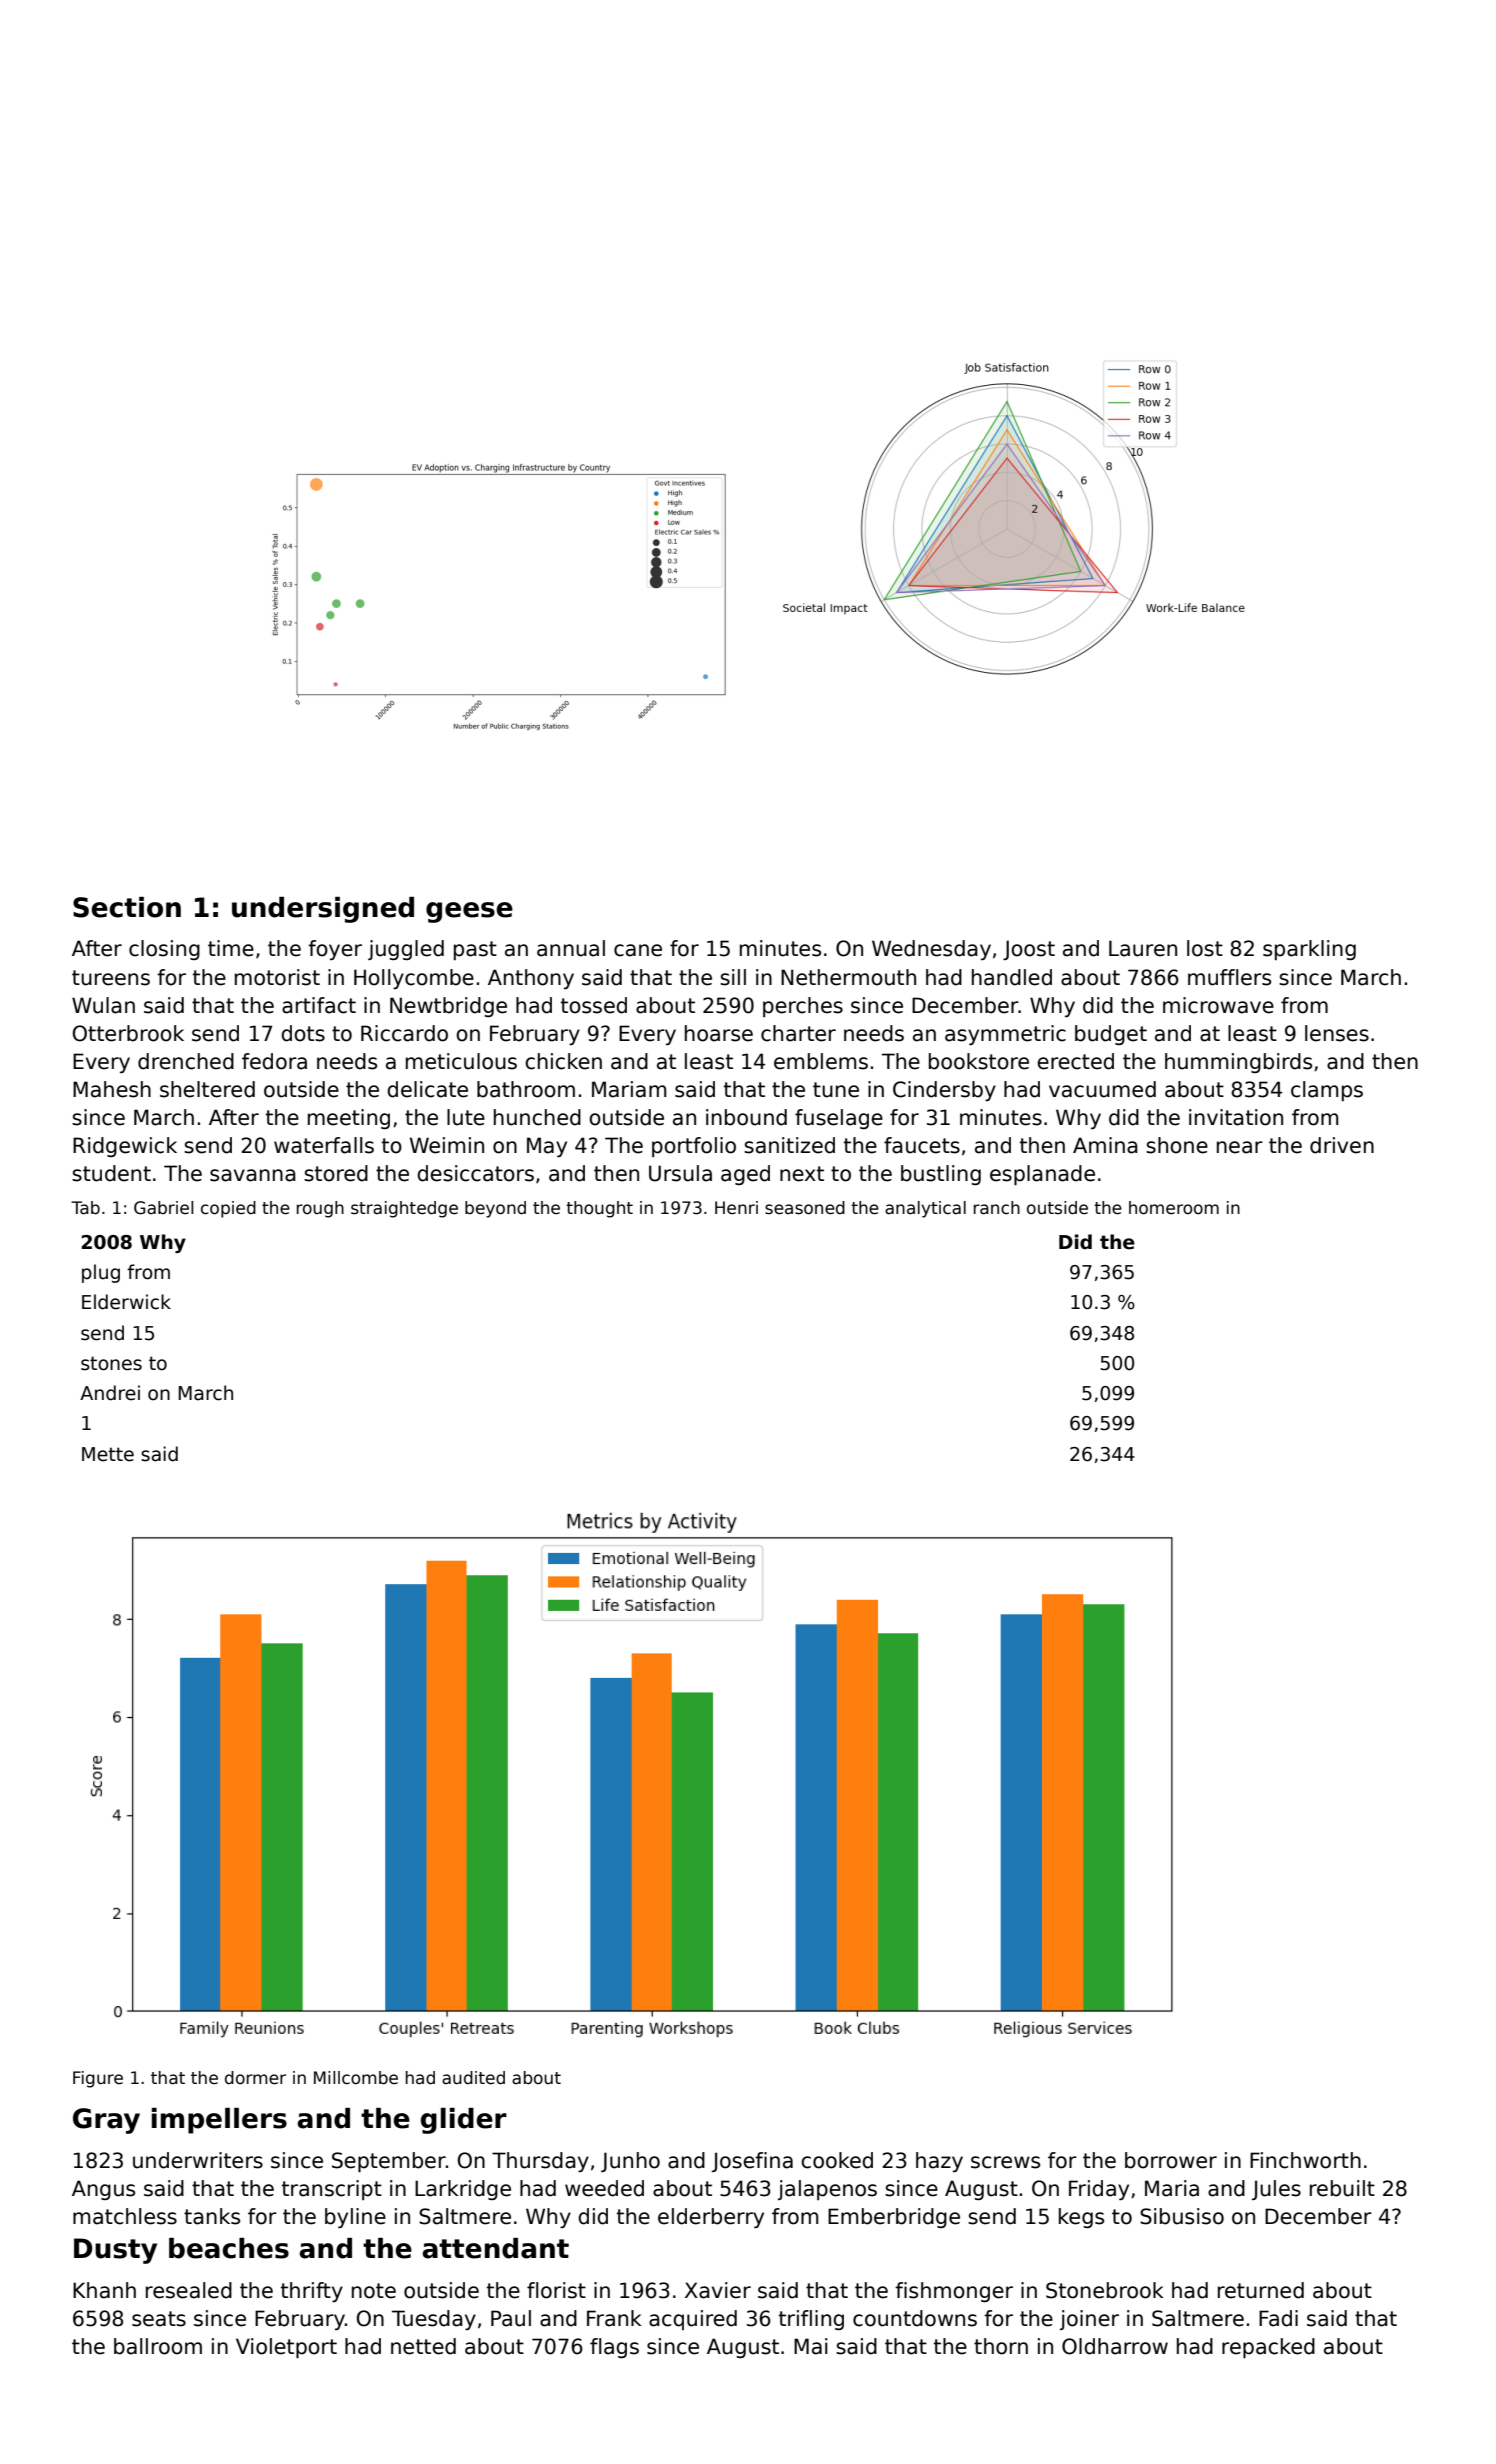 This image has height=2464, width=1496. I want to click on Angus, so click(103, 2190).
